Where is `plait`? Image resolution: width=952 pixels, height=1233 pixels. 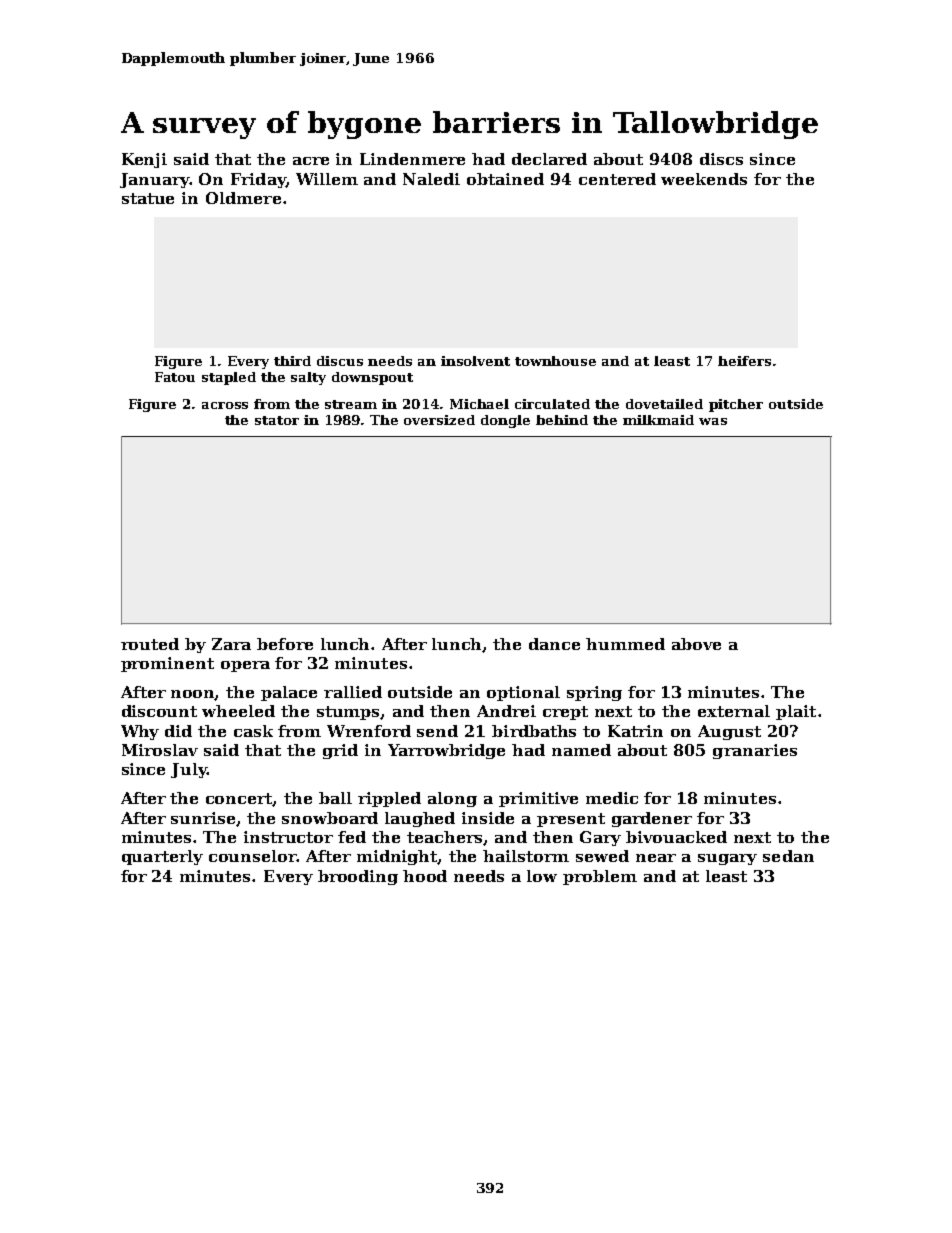
plait is located at coordinates (796, 712).
